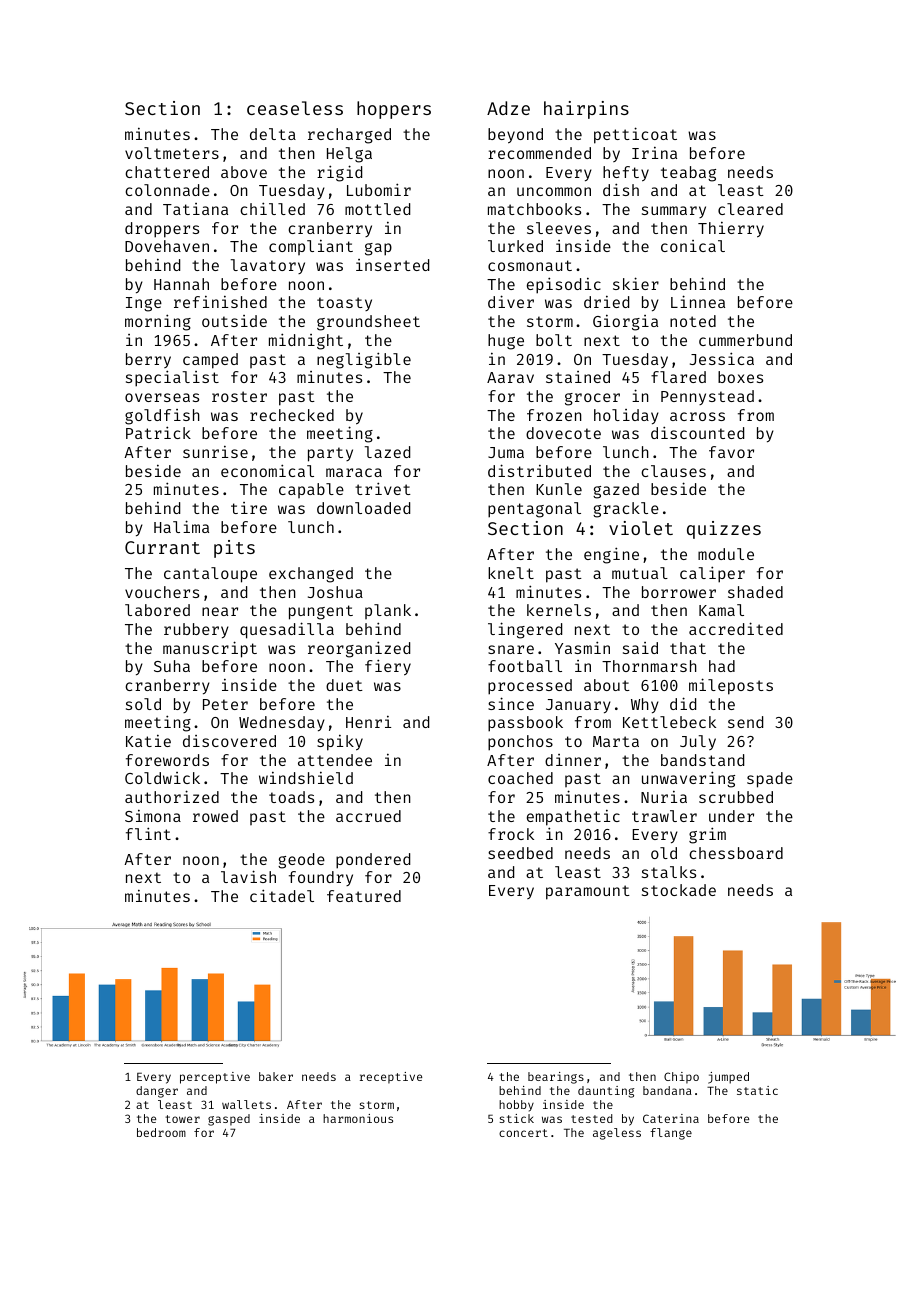  What do you see at coordinates (157, 1092) in the screenshot?
I see `danger` at bounding box center [157, 1092].
